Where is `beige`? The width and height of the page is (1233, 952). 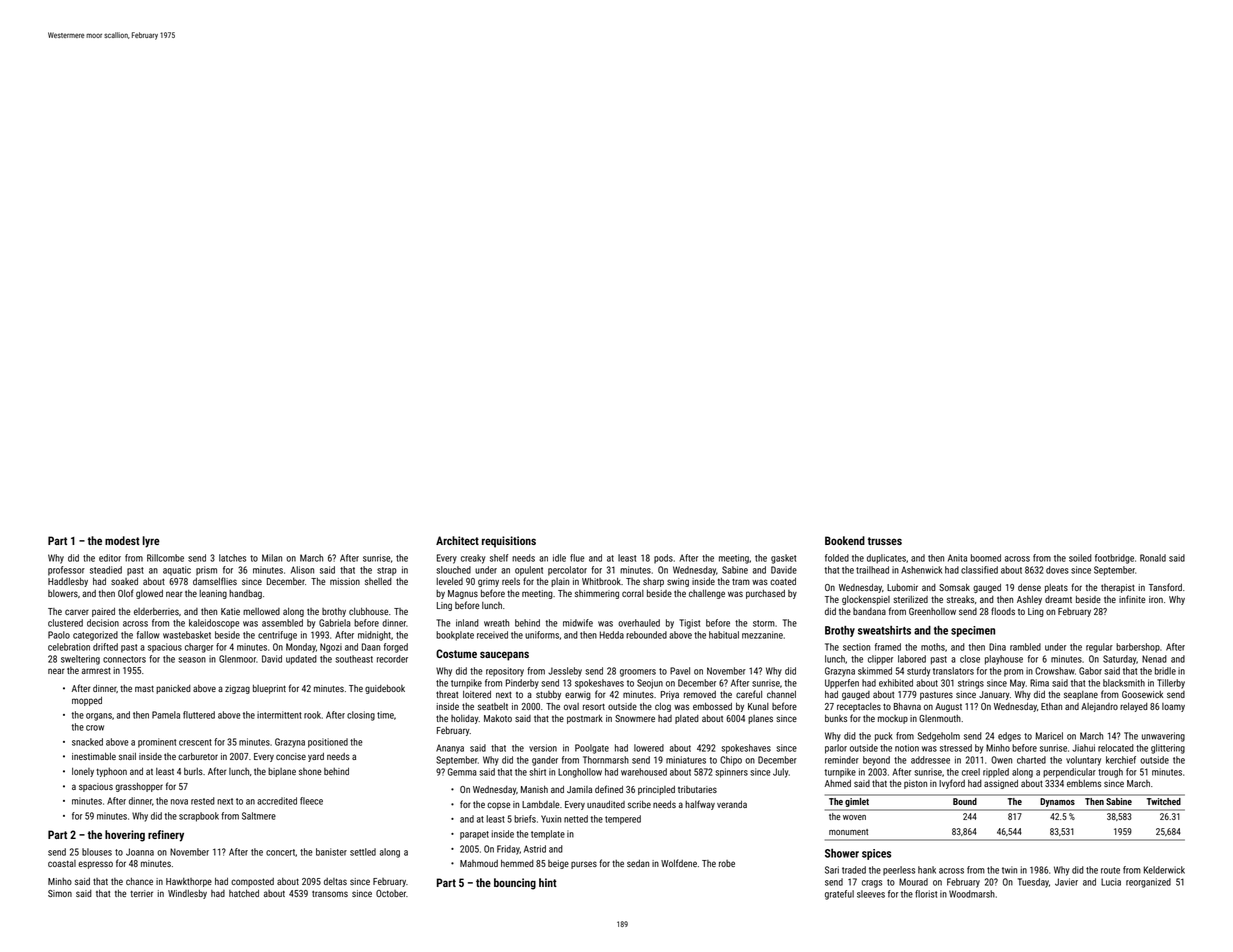 beige is located at coordinates (558, 864).
